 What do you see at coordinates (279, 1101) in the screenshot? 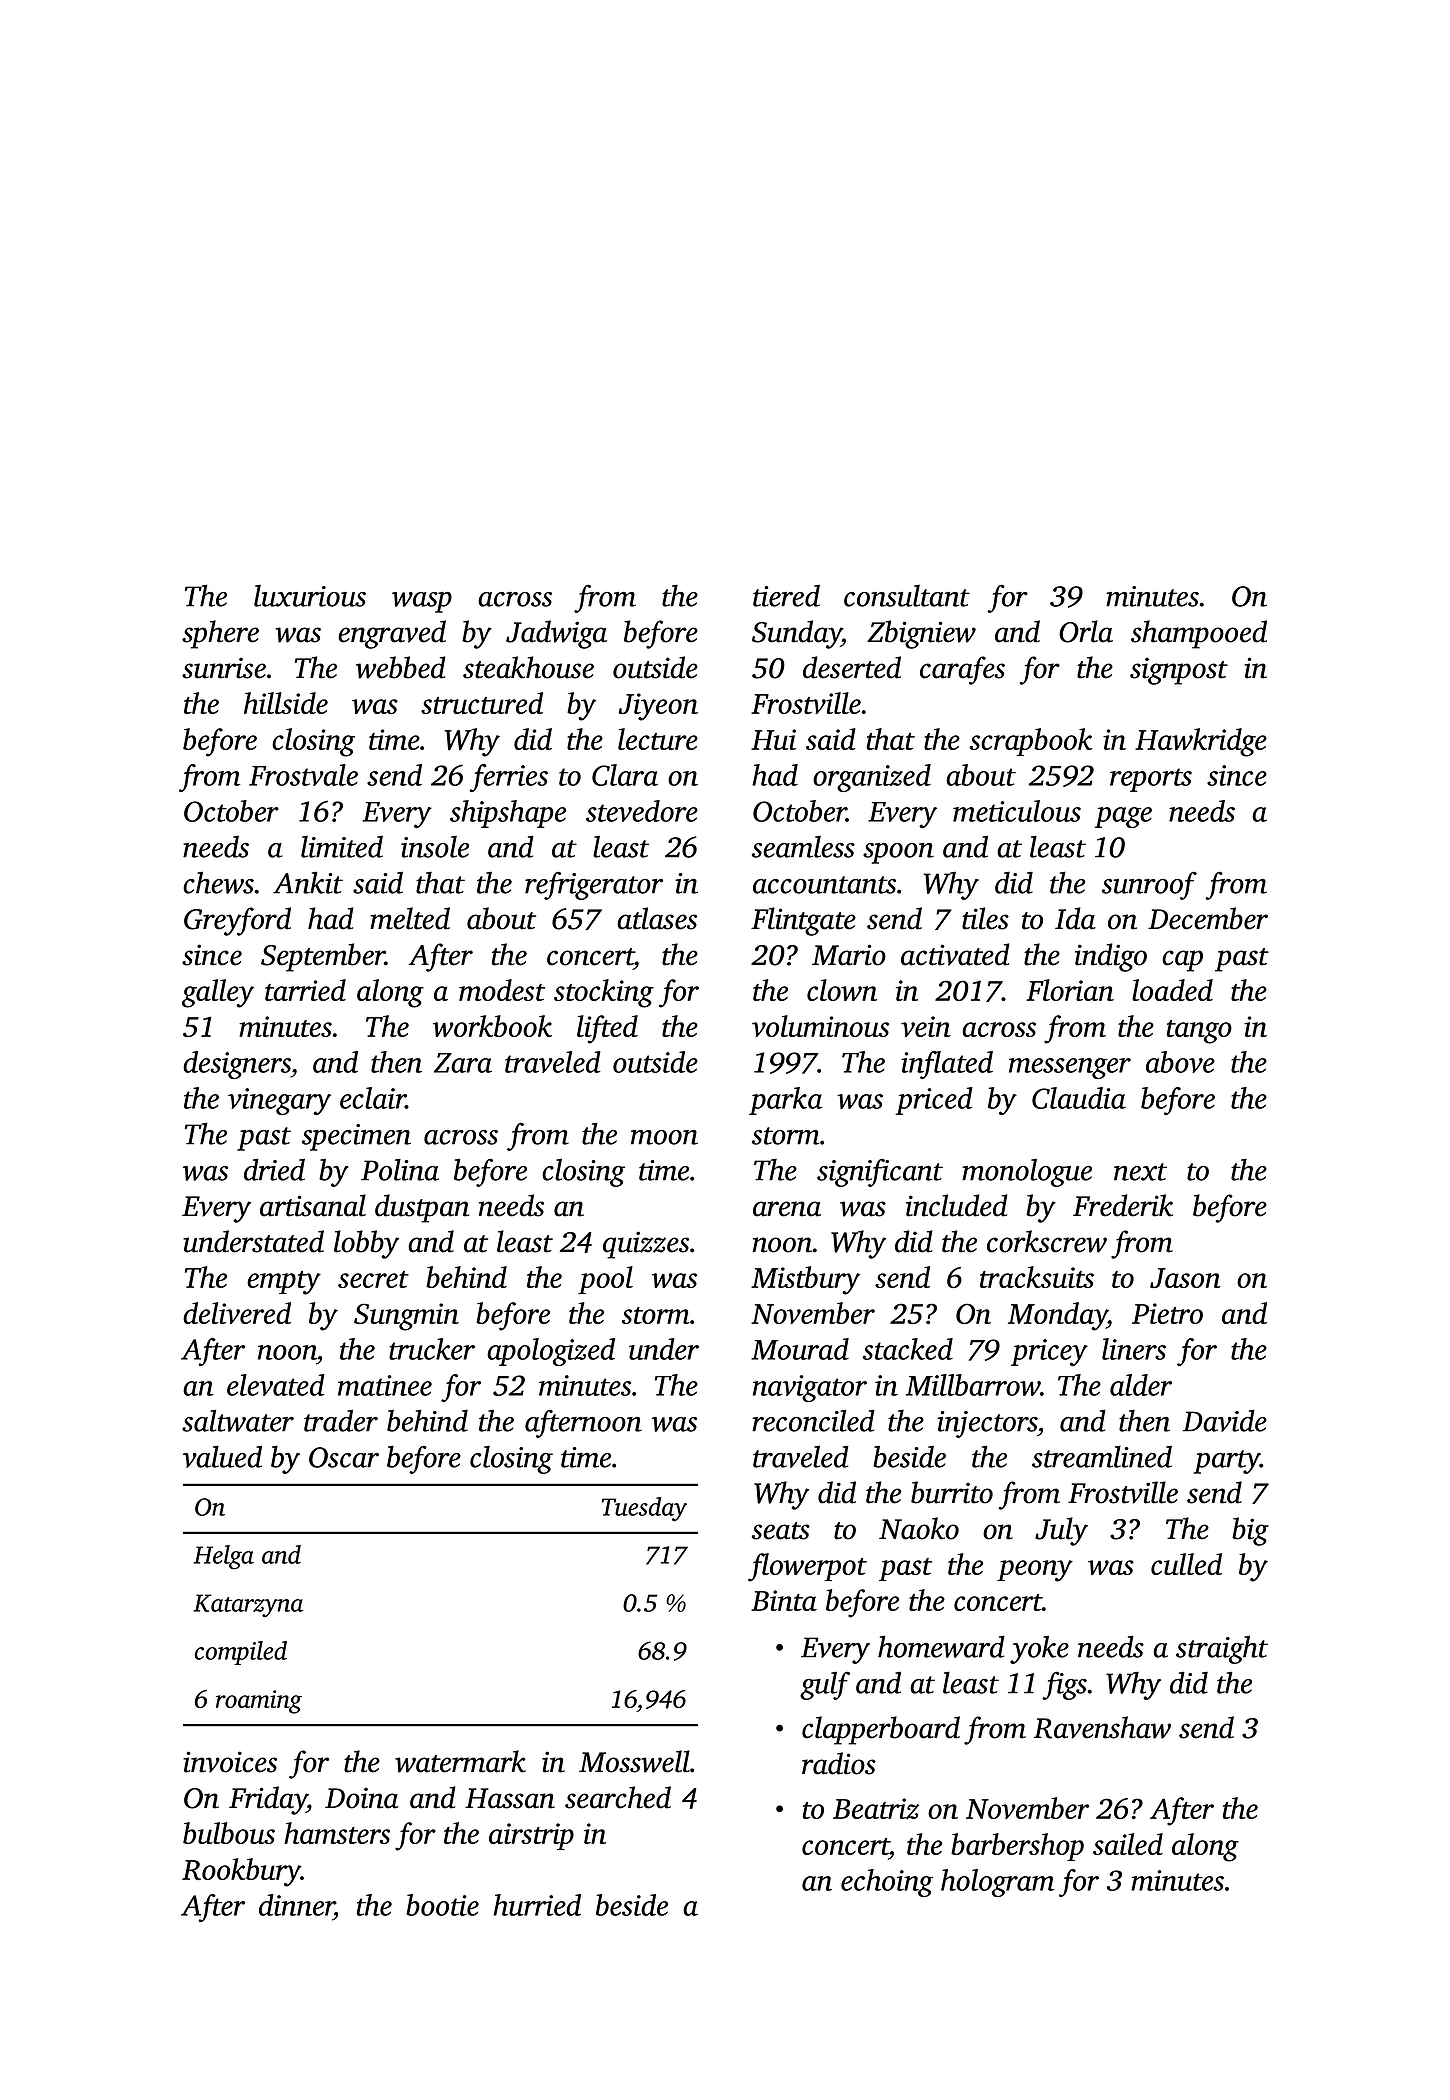
I see `vinegary` at bounding box center [279, 1101].
